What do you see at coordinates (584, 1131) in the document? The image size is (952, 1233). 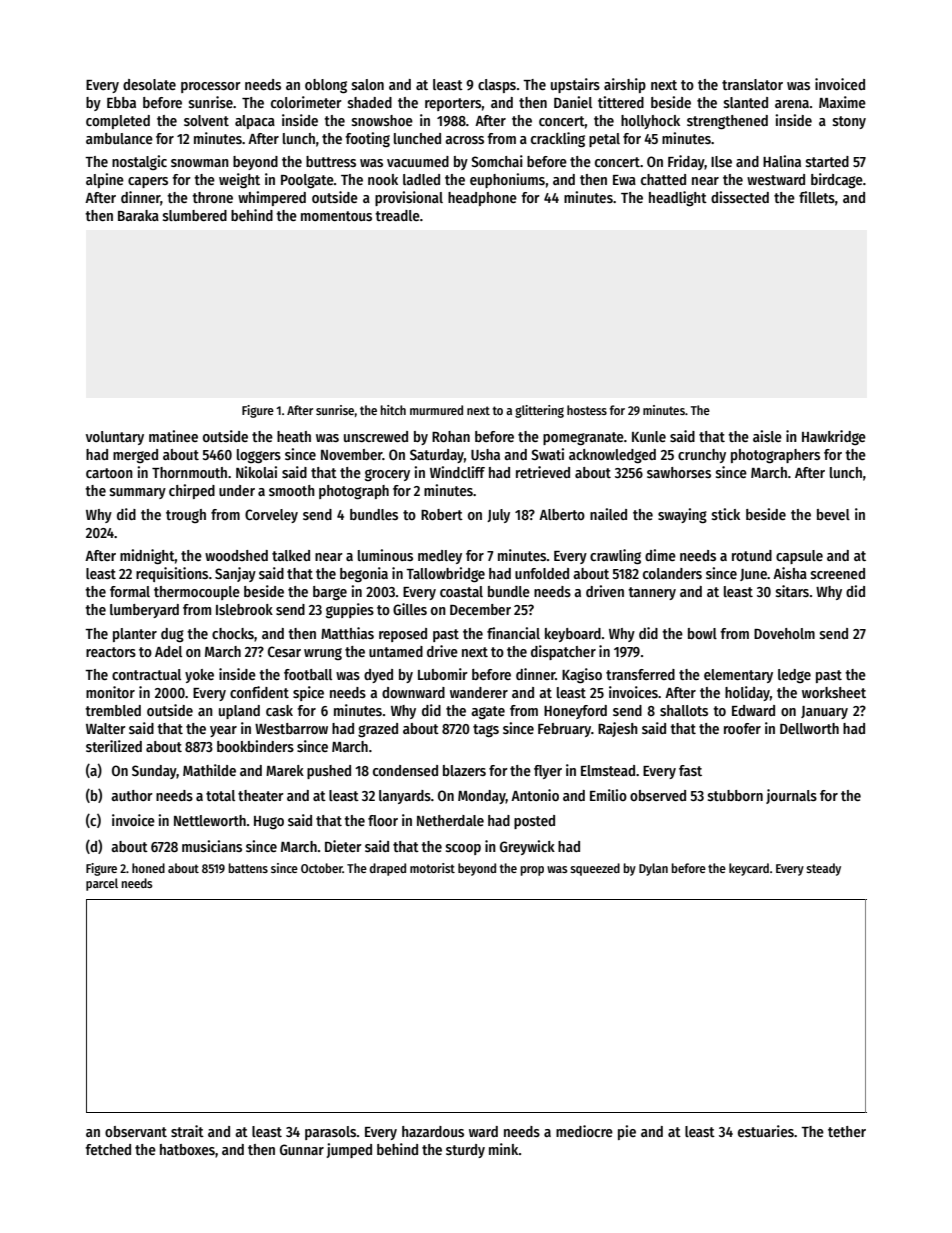 I see `mediocre` at bounding box center [584, 1131].
